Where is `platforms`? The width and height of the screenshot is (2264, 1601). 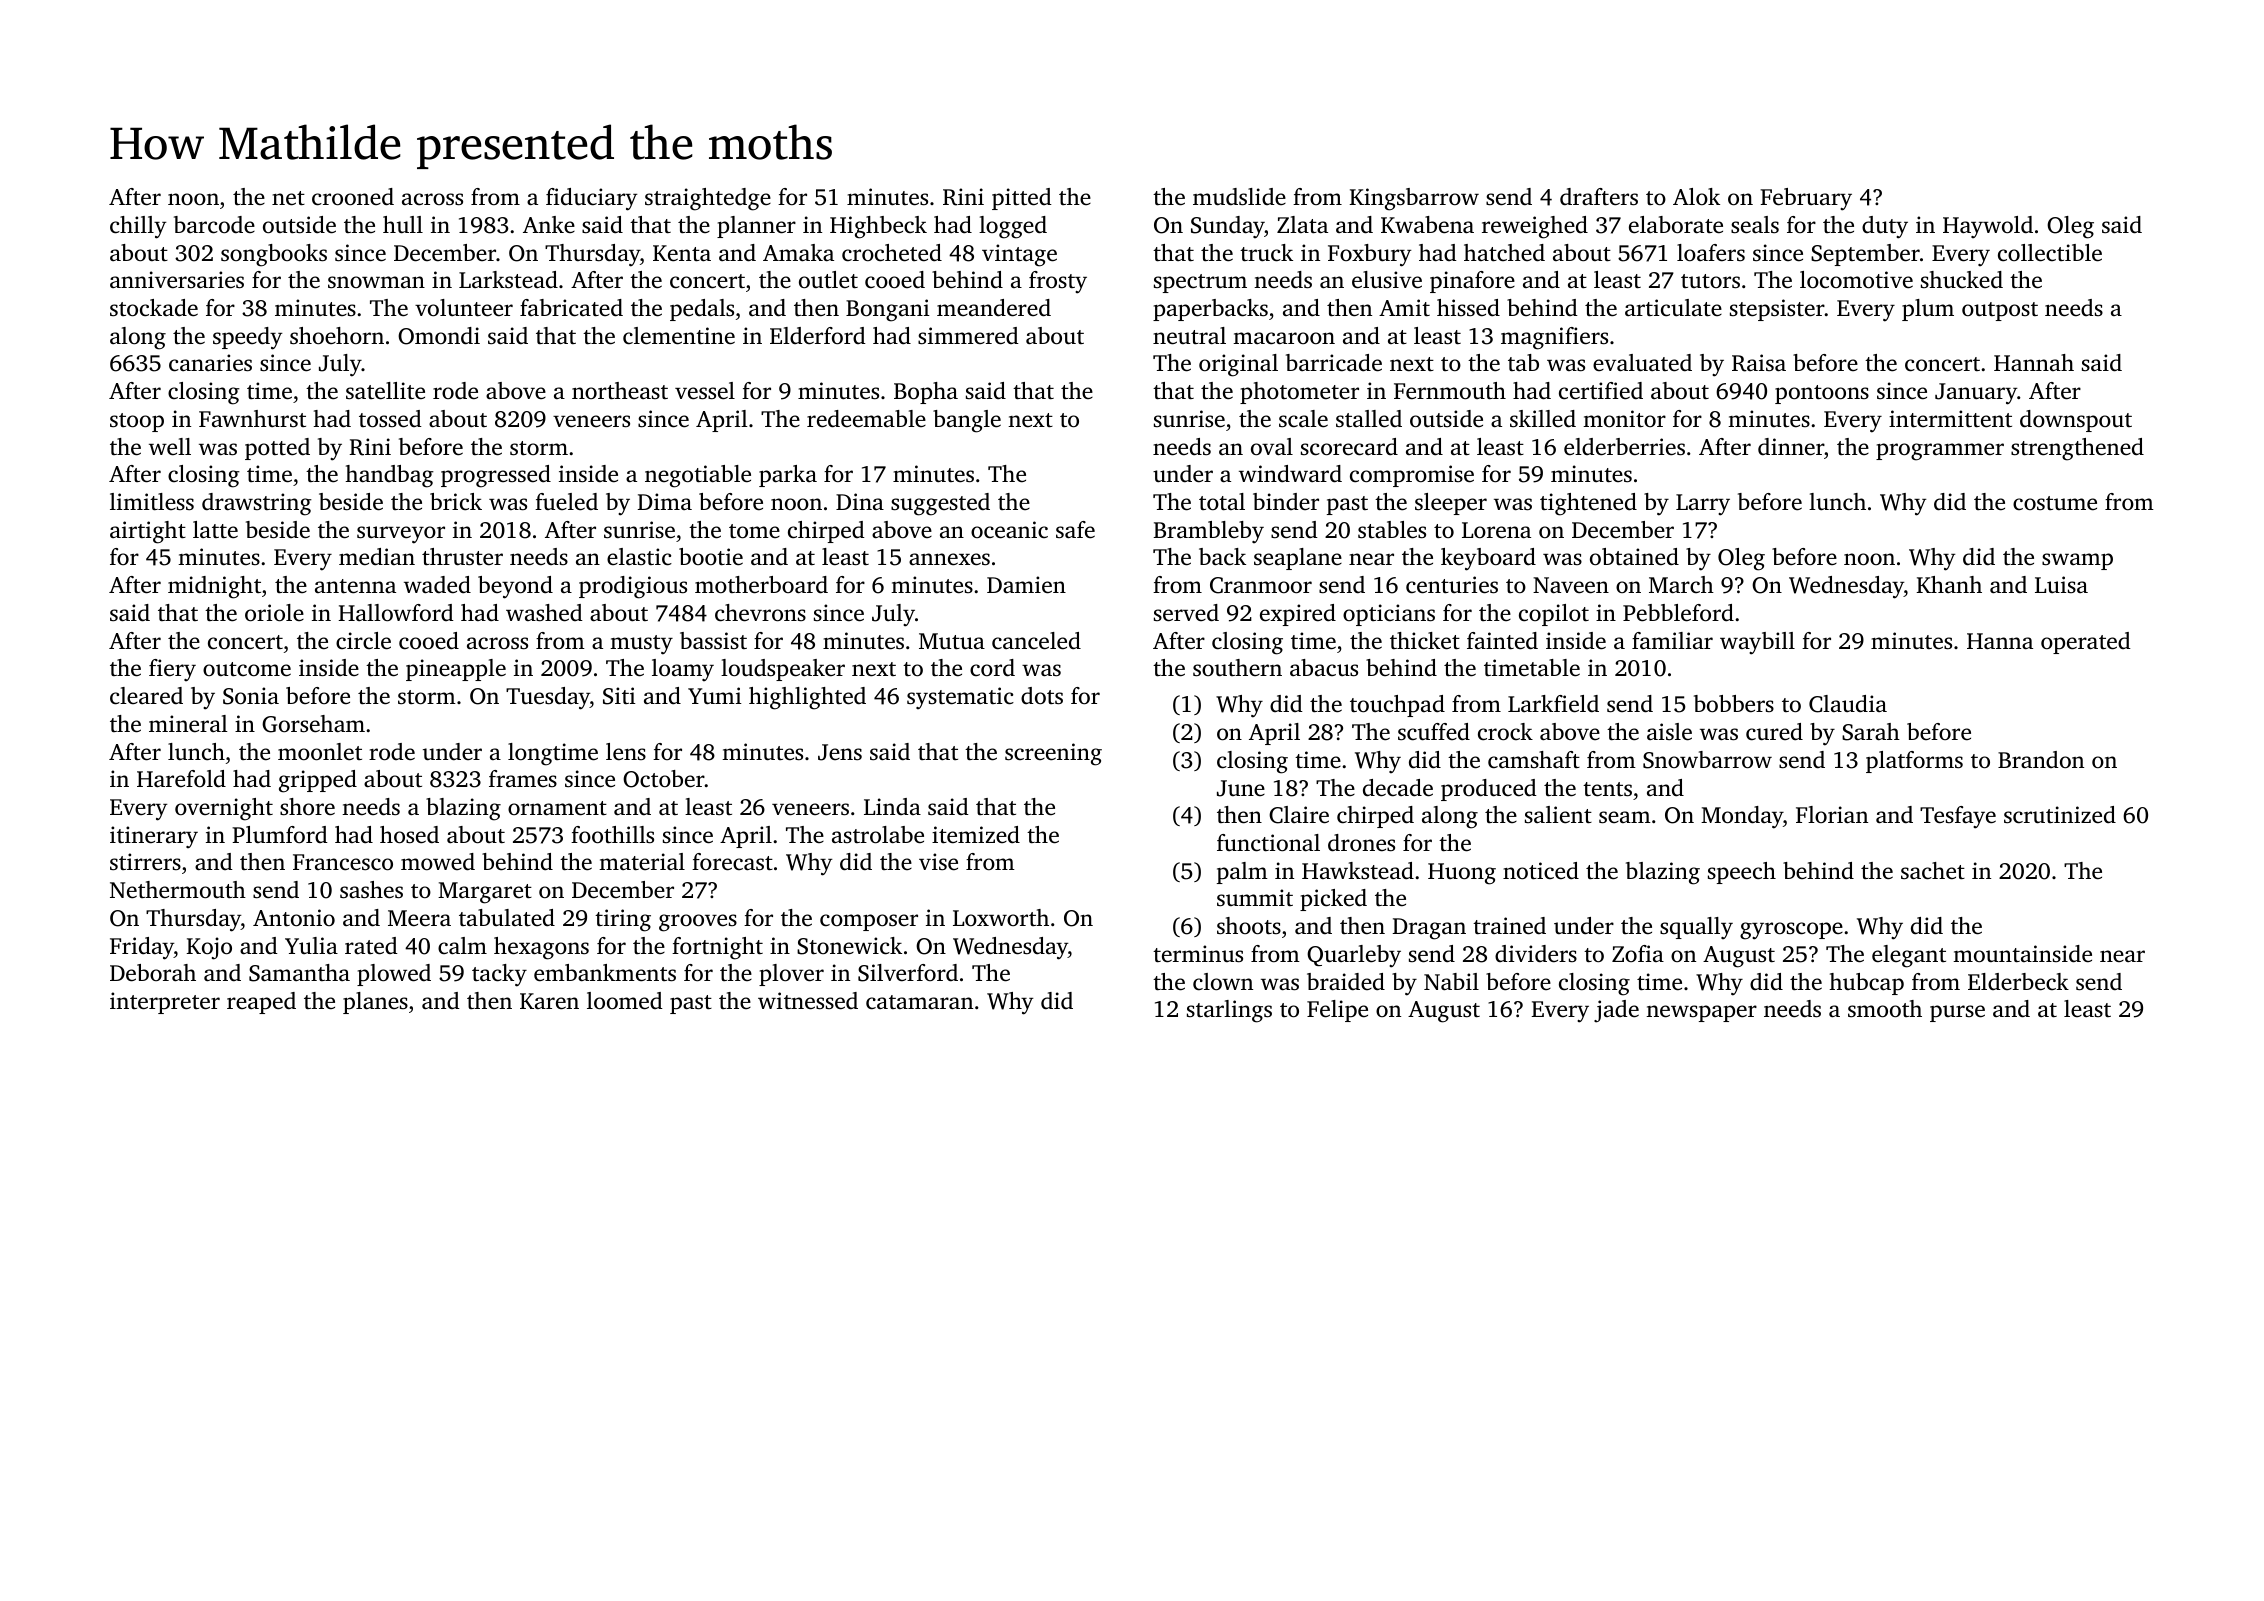 platforms is located at coordinates (1914, 762).
